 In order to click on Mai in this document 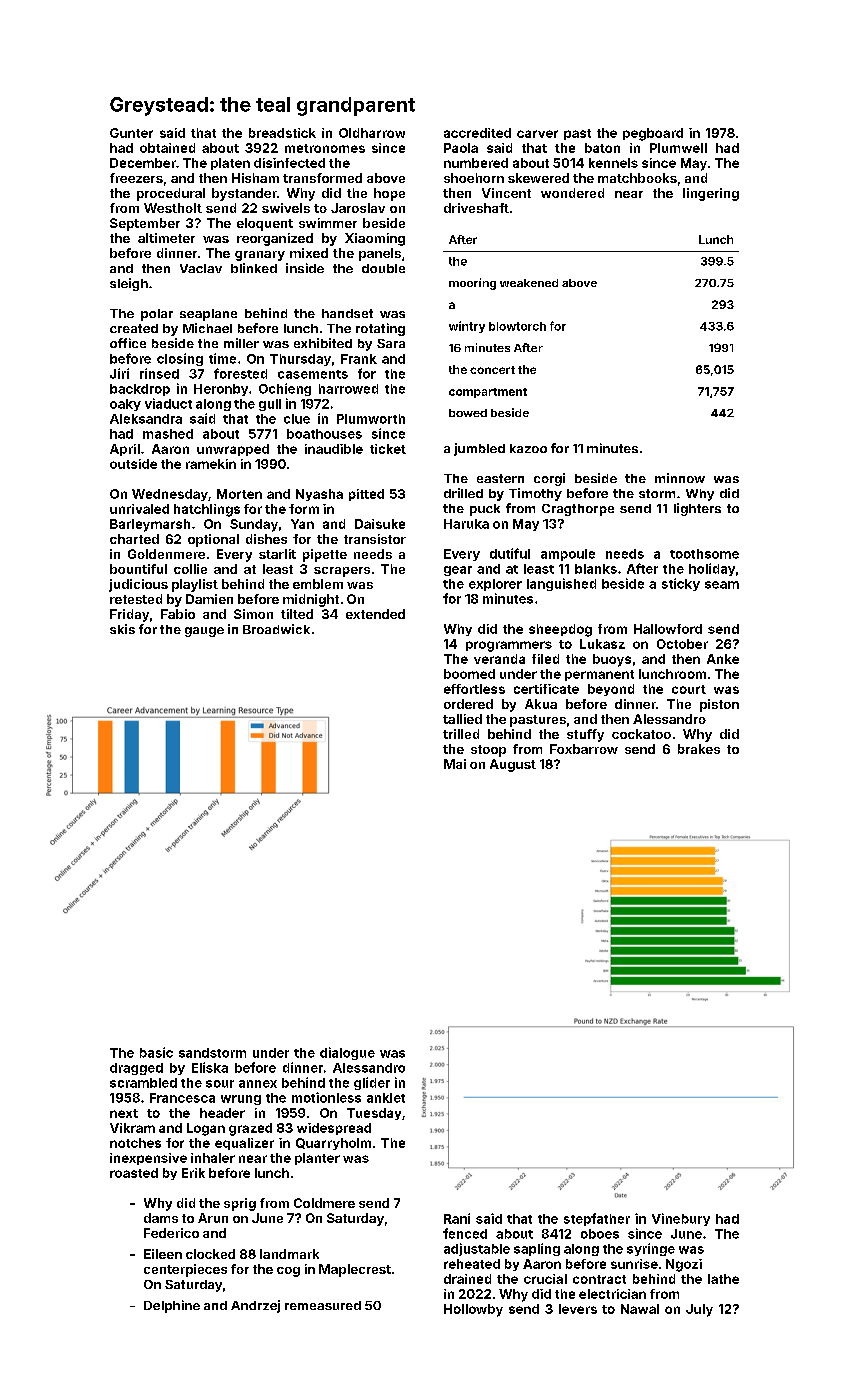, I will do `click(455, 764)`.
